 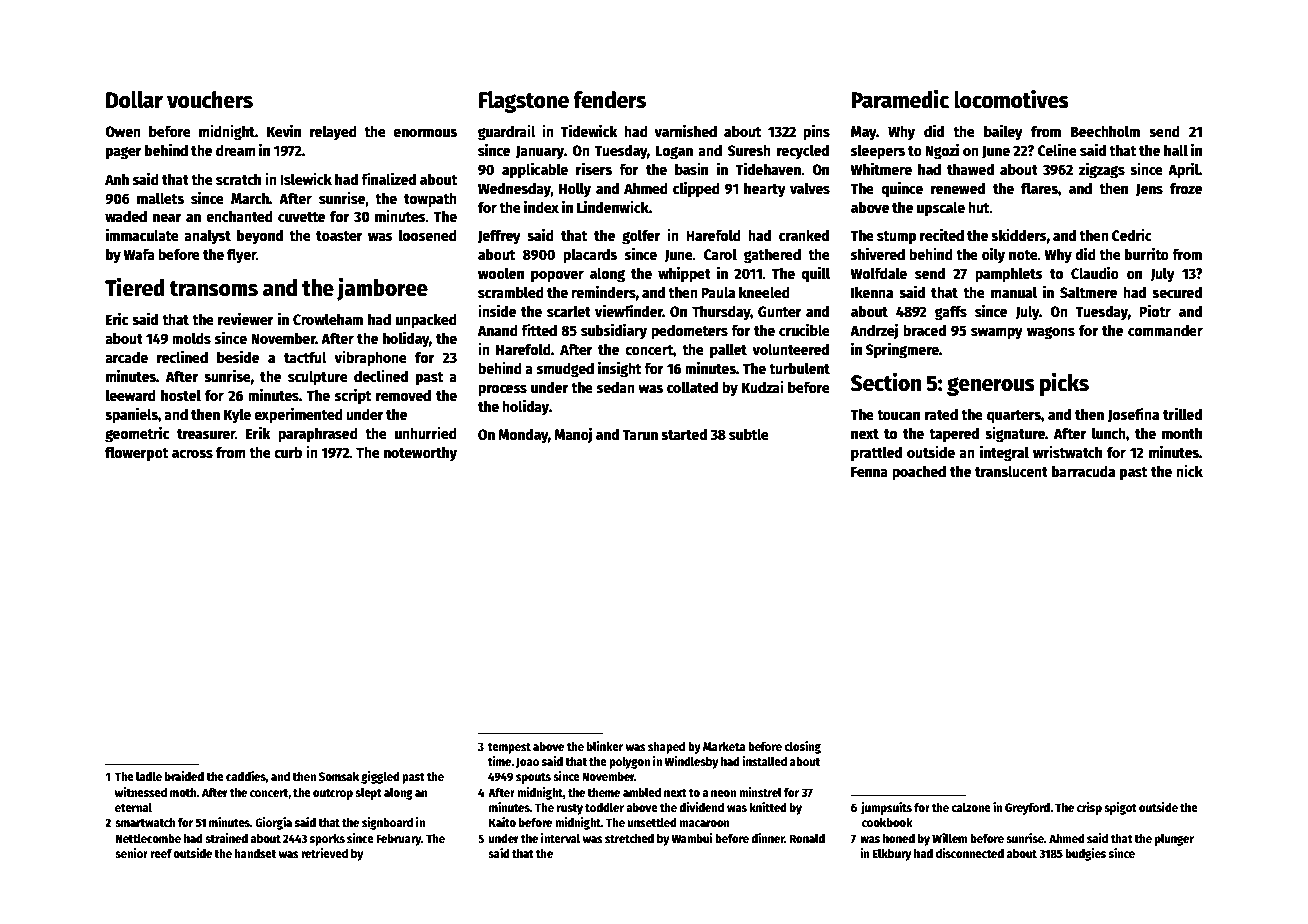 What do you see at coordinates (305, 357) in the screenshot?
I see `tactful` at bounding box center [305, 357].
